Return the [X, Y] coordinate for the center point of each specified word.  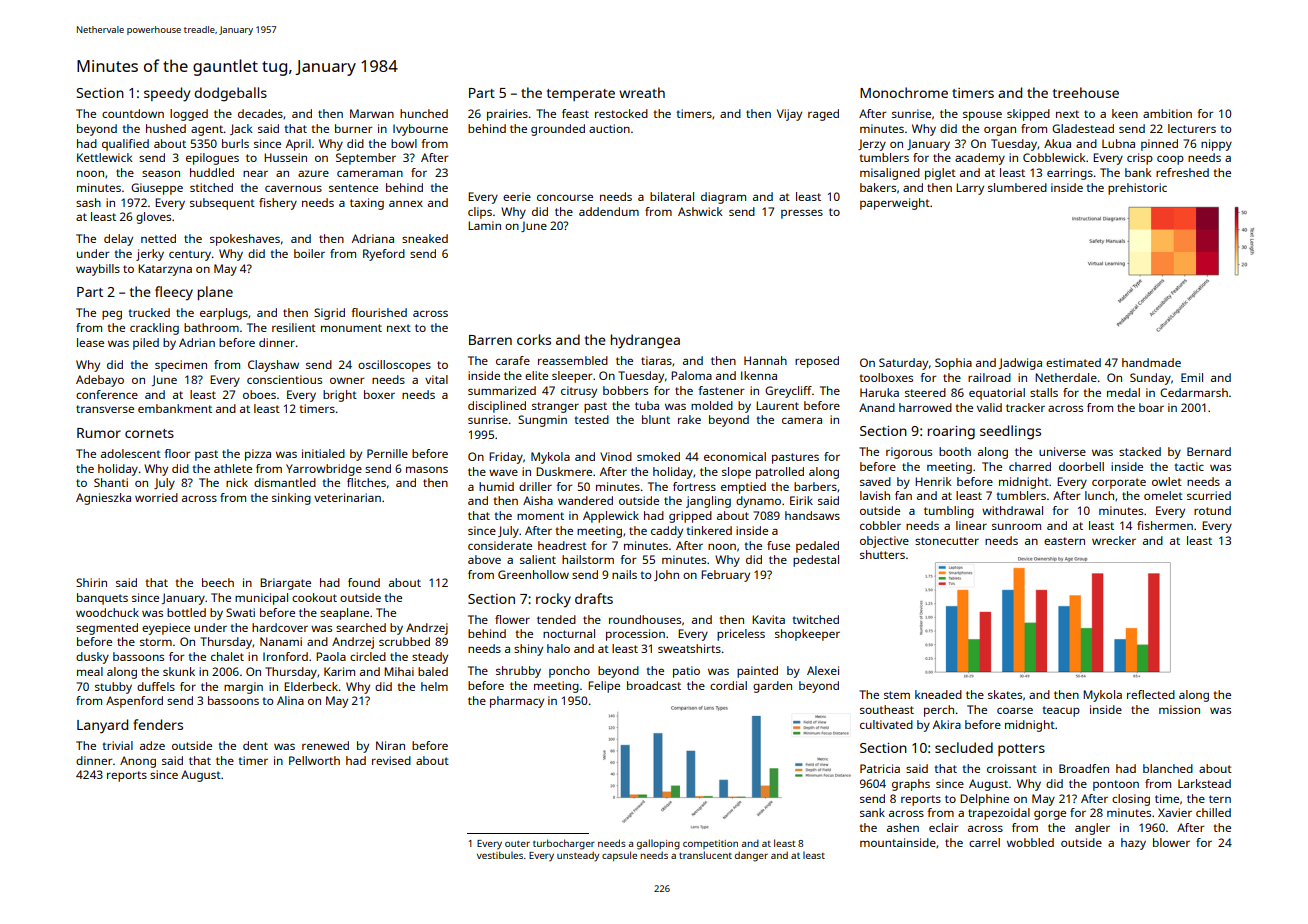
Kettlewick [105, 157]
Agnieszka [103, 499]
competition [710, 844]
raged [823, 115]
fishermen [1165, 525]
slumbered [1017, 187]
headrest [562, 545]
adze [152, 745]
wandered [585, 500]
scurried [1209, 495]
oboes [259, 394]
